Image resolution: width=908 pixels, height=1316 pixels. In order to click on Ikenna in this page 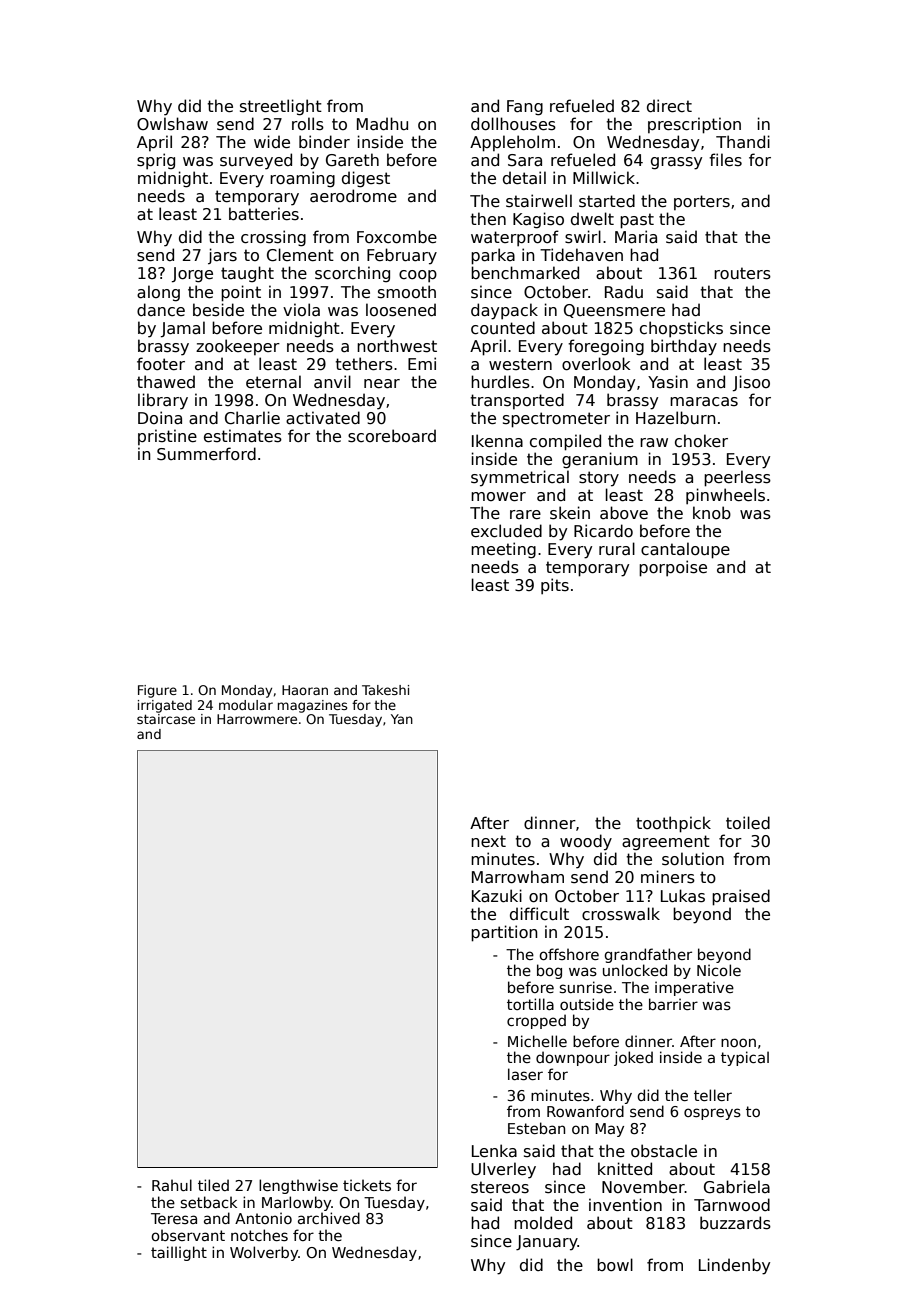, I will do `click(497, 440)`.
